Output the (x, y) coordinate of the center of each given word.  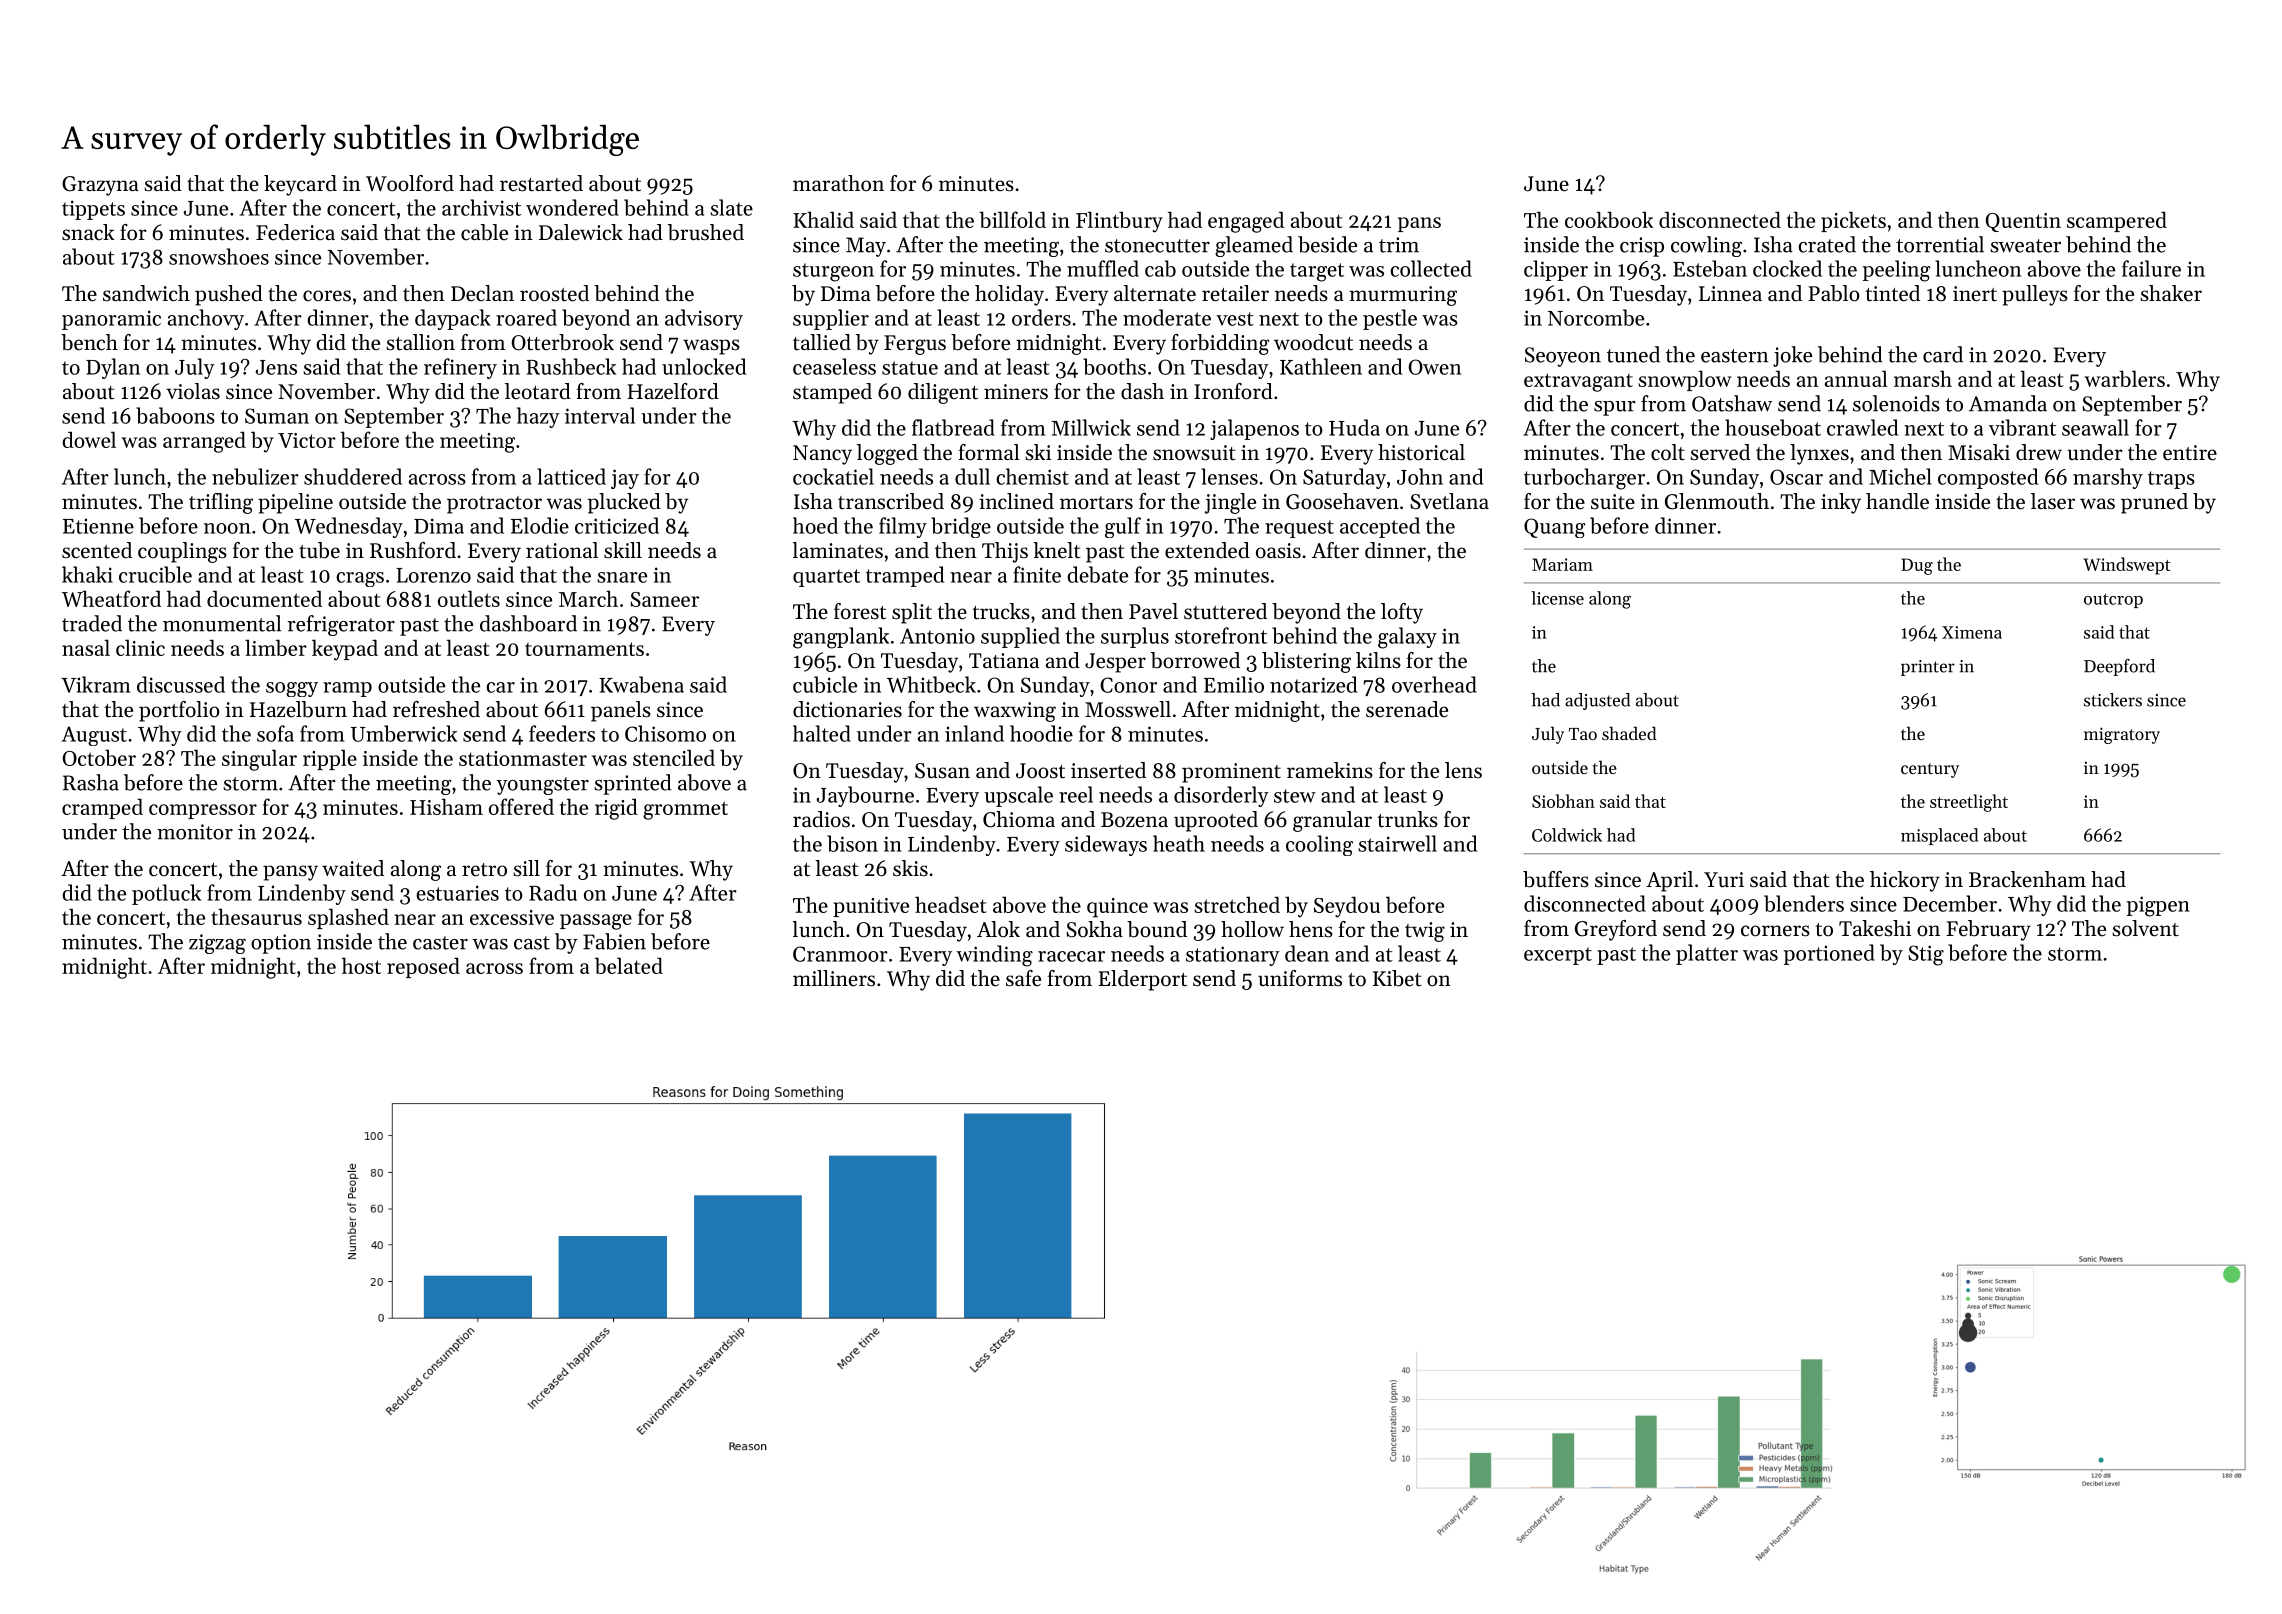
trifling (221, 503)
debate (1097, 574)
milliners (834, 978)
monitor (195, 832)
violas (193, 391)
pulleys (2035, 295)
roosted (554, 293)
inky (1841, 503)
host (361, 965)
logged (887, 454)
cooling (1319, 845)
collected (1431, 268)
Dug (1917, 566)
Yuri (1724, 879)
